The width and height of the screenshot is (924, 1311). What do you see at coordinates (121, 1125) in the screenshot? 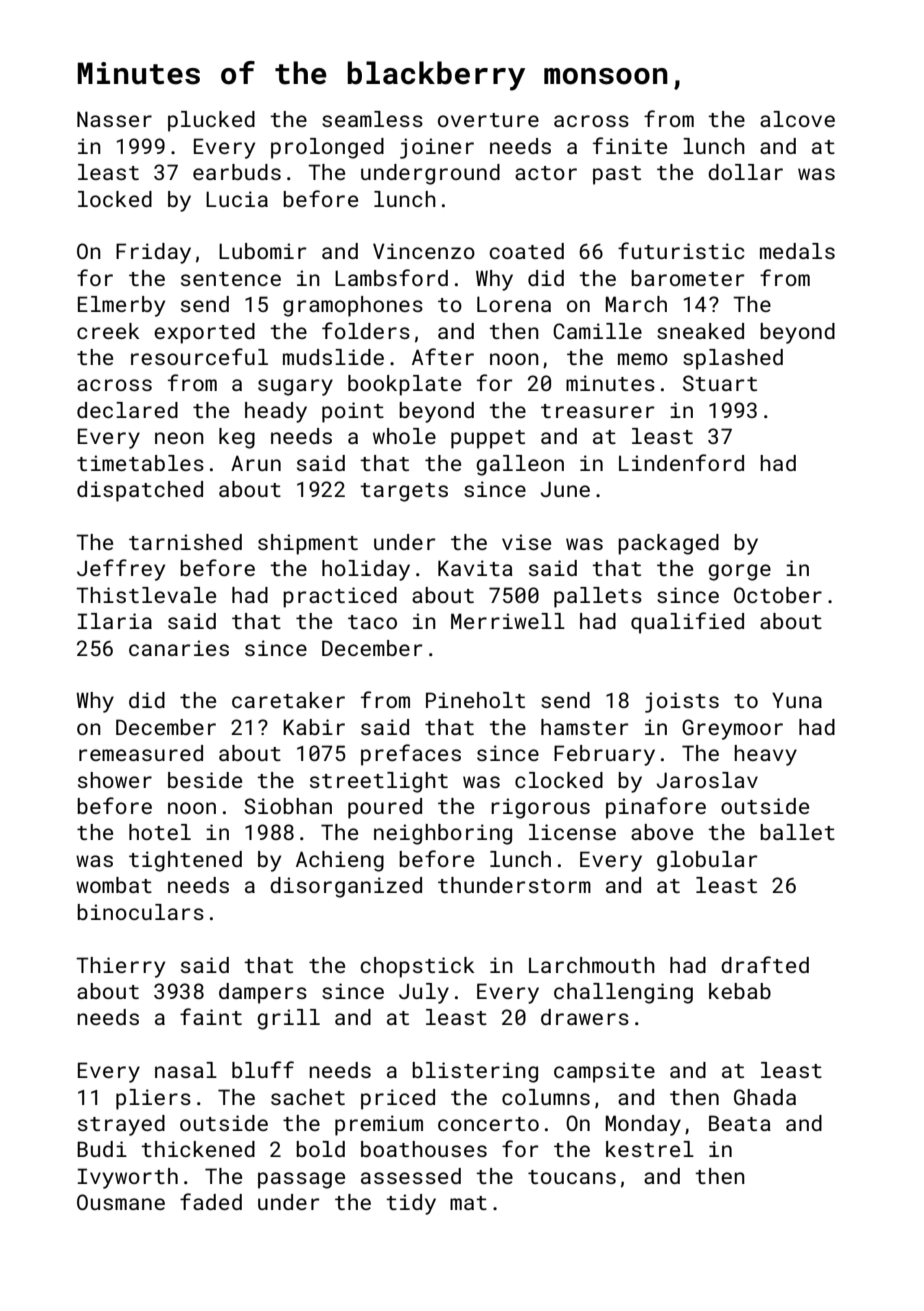
I see `strayed` at bounding box center [121, 1125].
